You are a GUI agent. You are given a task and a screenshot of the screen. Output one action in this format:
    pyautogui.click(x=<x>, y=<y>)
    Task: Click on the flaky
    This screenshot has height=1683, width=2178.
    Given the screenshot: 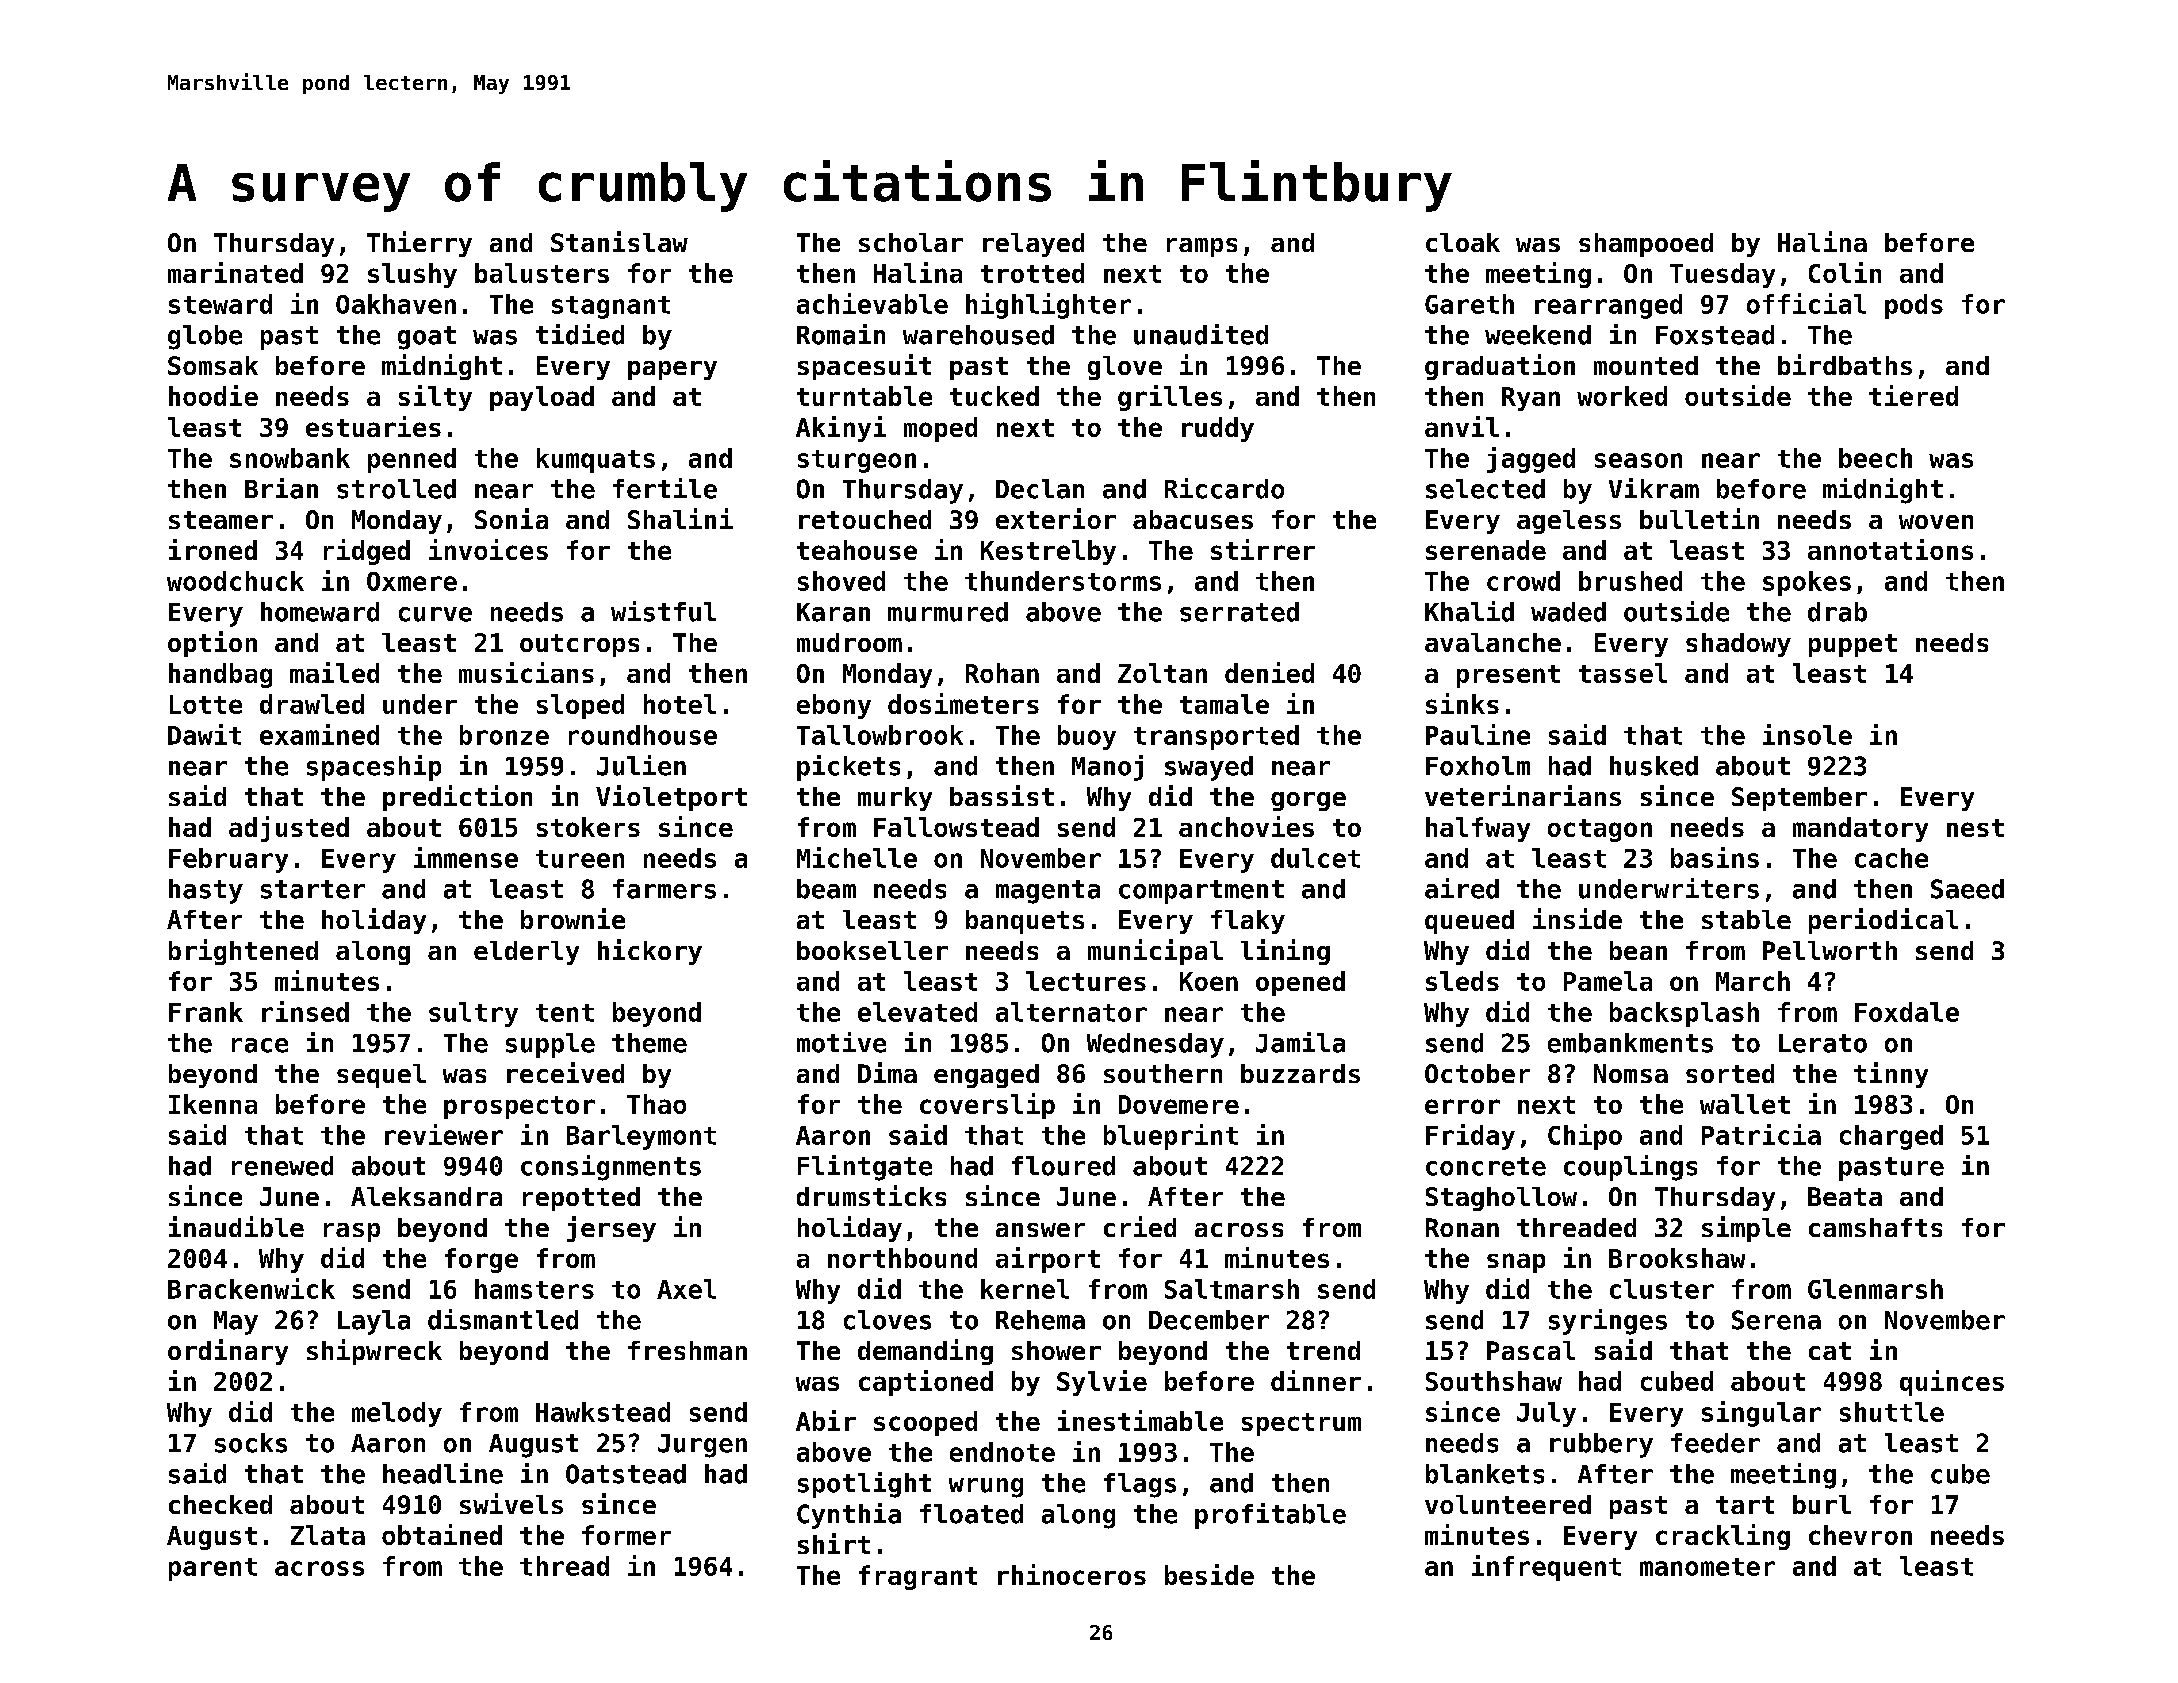 What is the action you would take?
    pyautogui.click(x=1248, y=922)
